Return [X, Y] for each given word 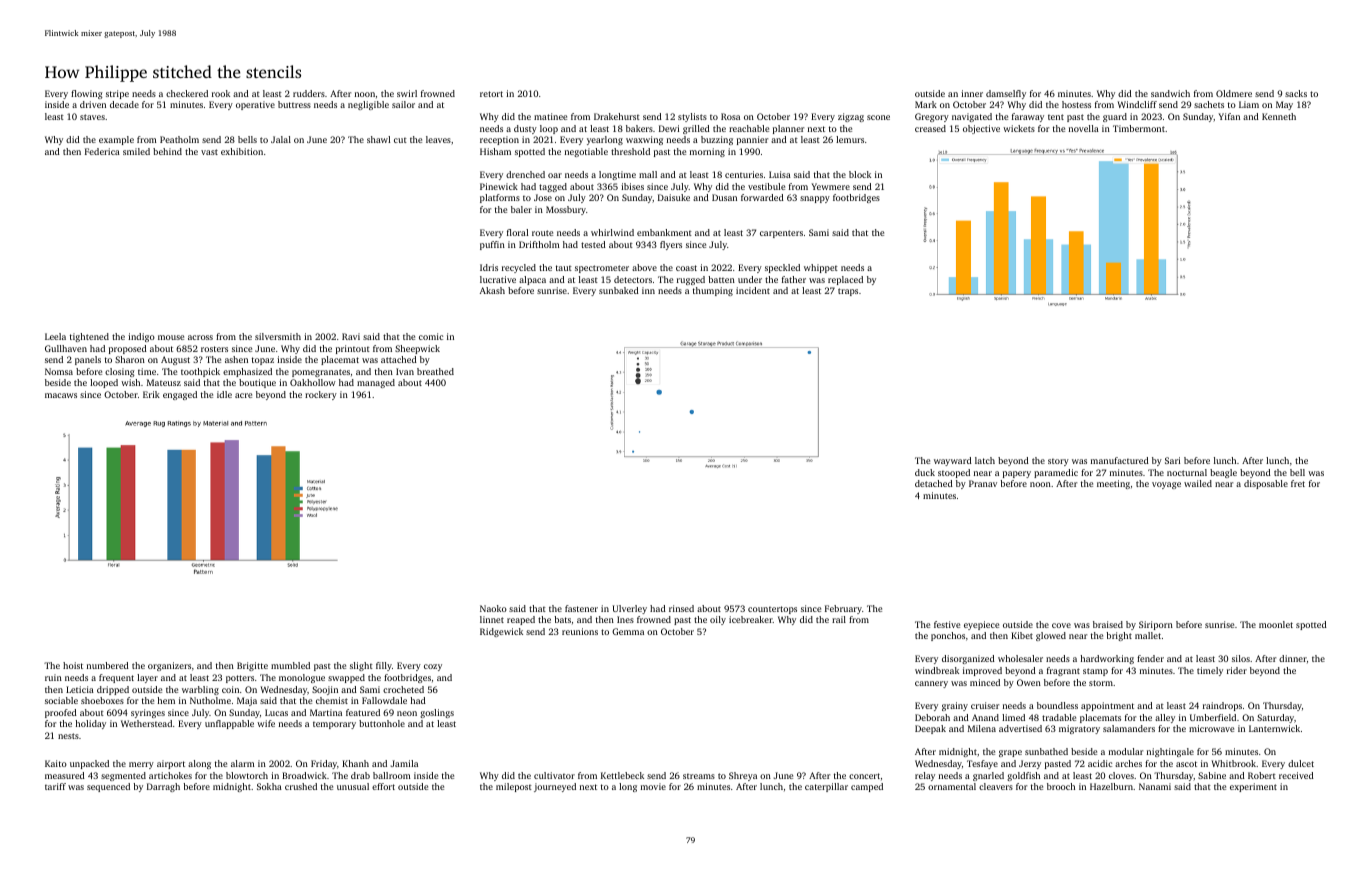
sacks [1296, 93]
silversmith [278, 336]
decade [124, 104]
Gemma [628, 631]
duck [925, 472]
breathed [435, 371]
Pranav [983, 483]
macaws [61, 395]
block [860, 174]
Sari [1172, 460]
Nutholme [210, 700]
